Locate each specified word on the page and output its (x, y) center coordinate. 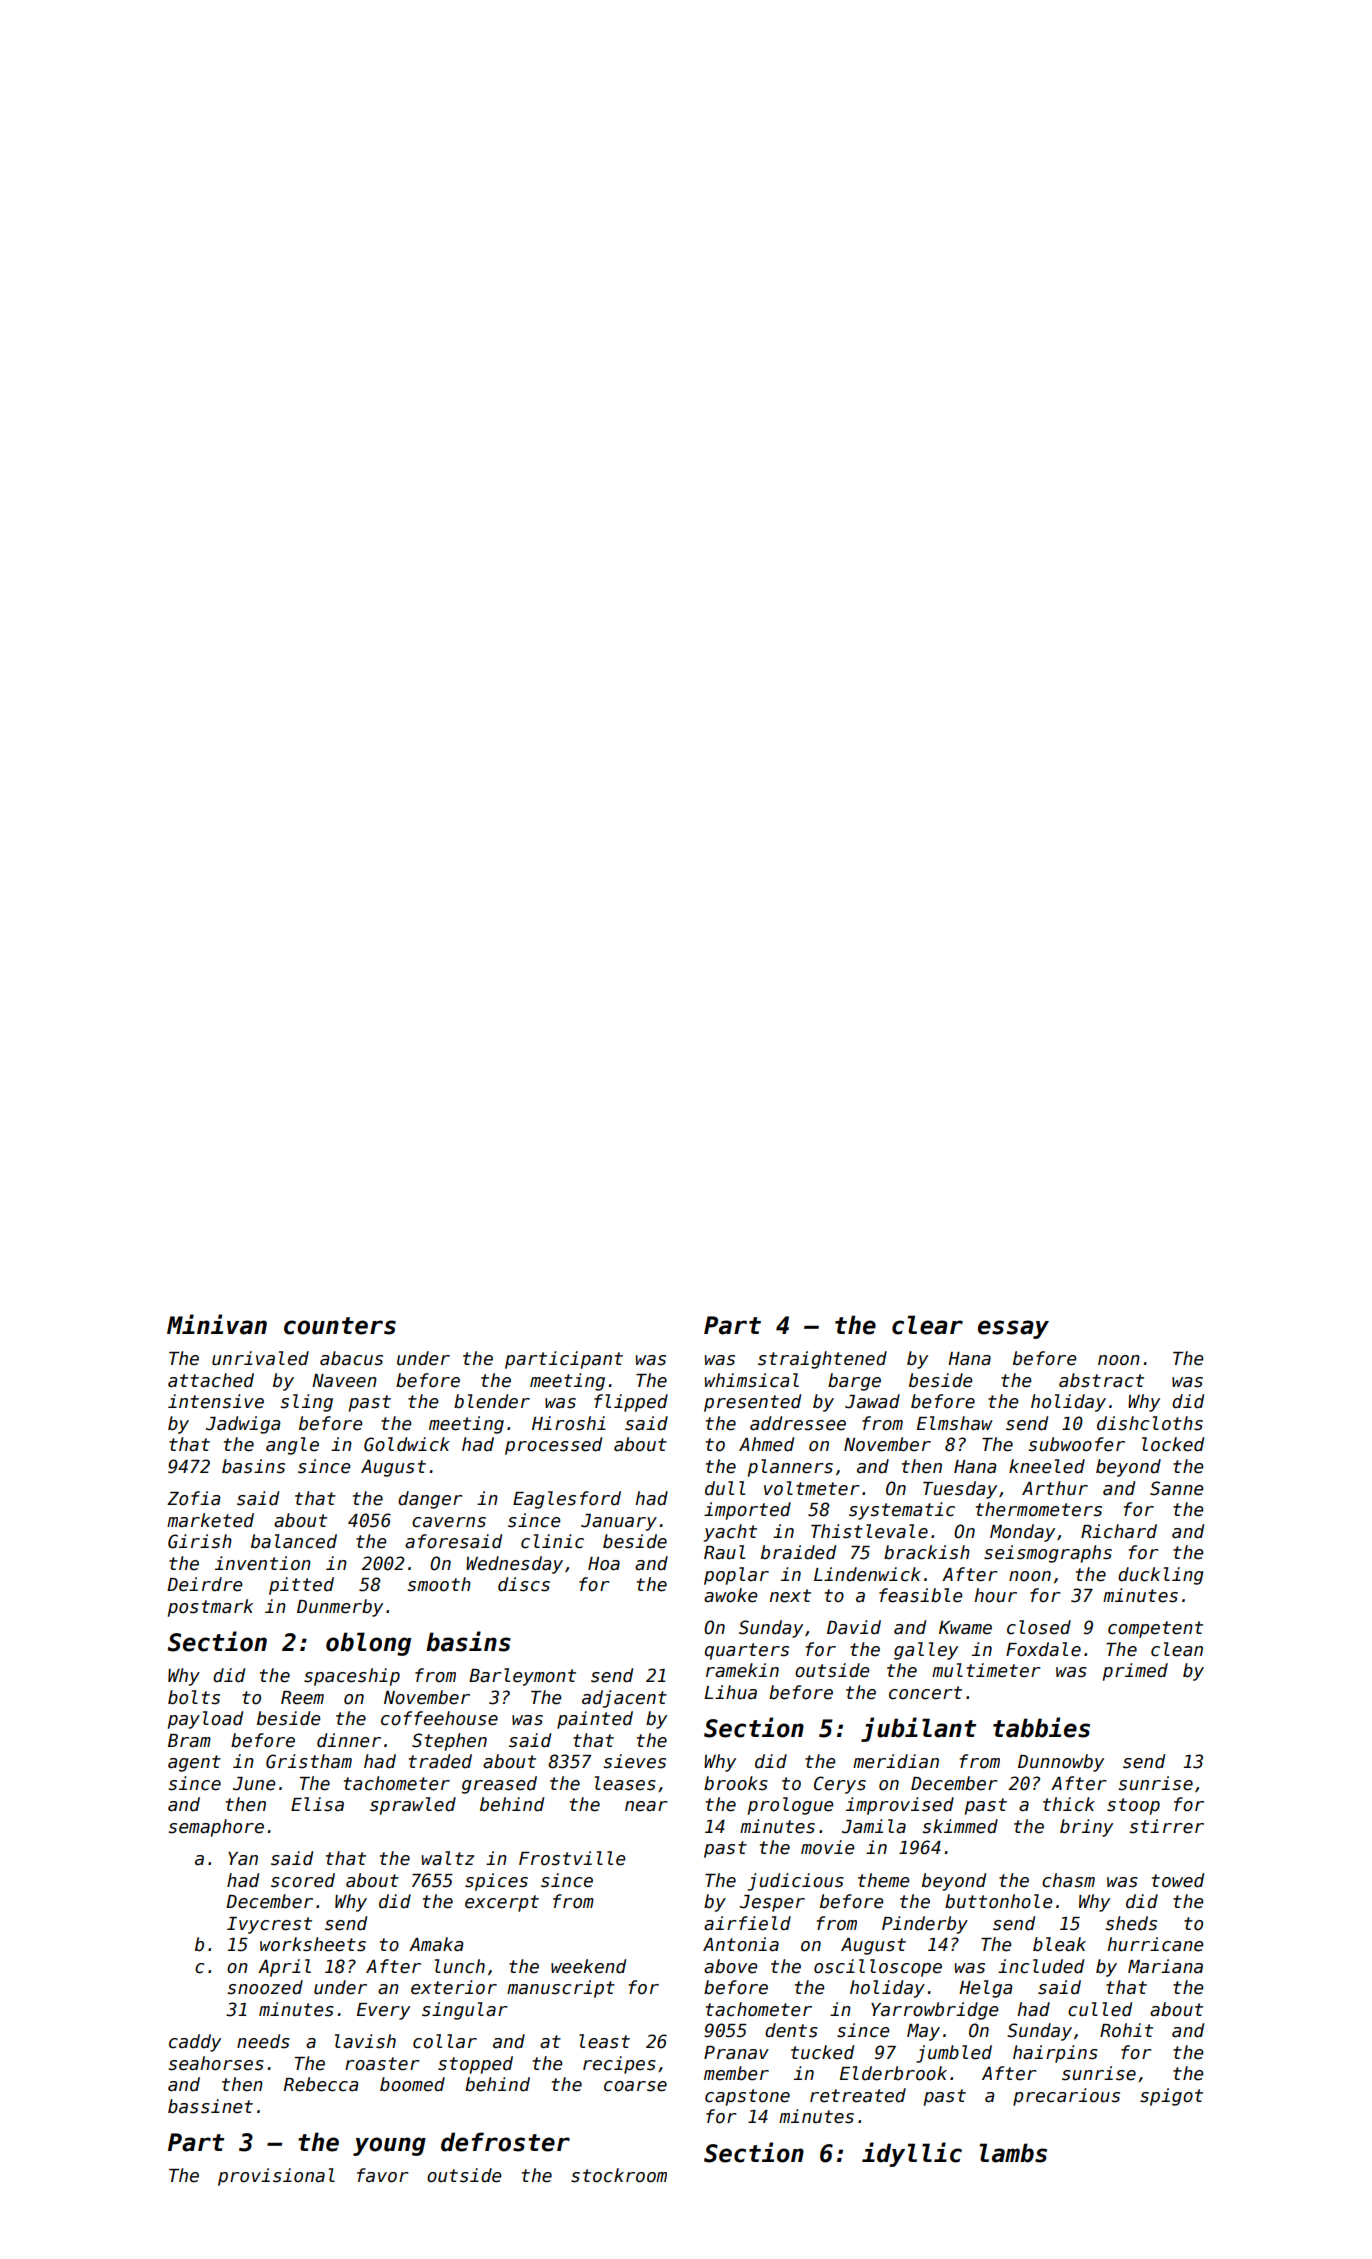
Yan (243, 1859)
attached (211, 1380)
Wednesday (514, 1565)
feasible (921, 1595)
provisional (276, 2177)
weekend (588, 1966)
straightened (822, 1360)
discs (524, 1584)
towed (1178, 1880)
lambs (1013, 2153)
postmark (210, 1608)
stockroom (619, 2175)
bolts (194, 1697)
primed (1135, 1672)
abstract (1101, 1380)
